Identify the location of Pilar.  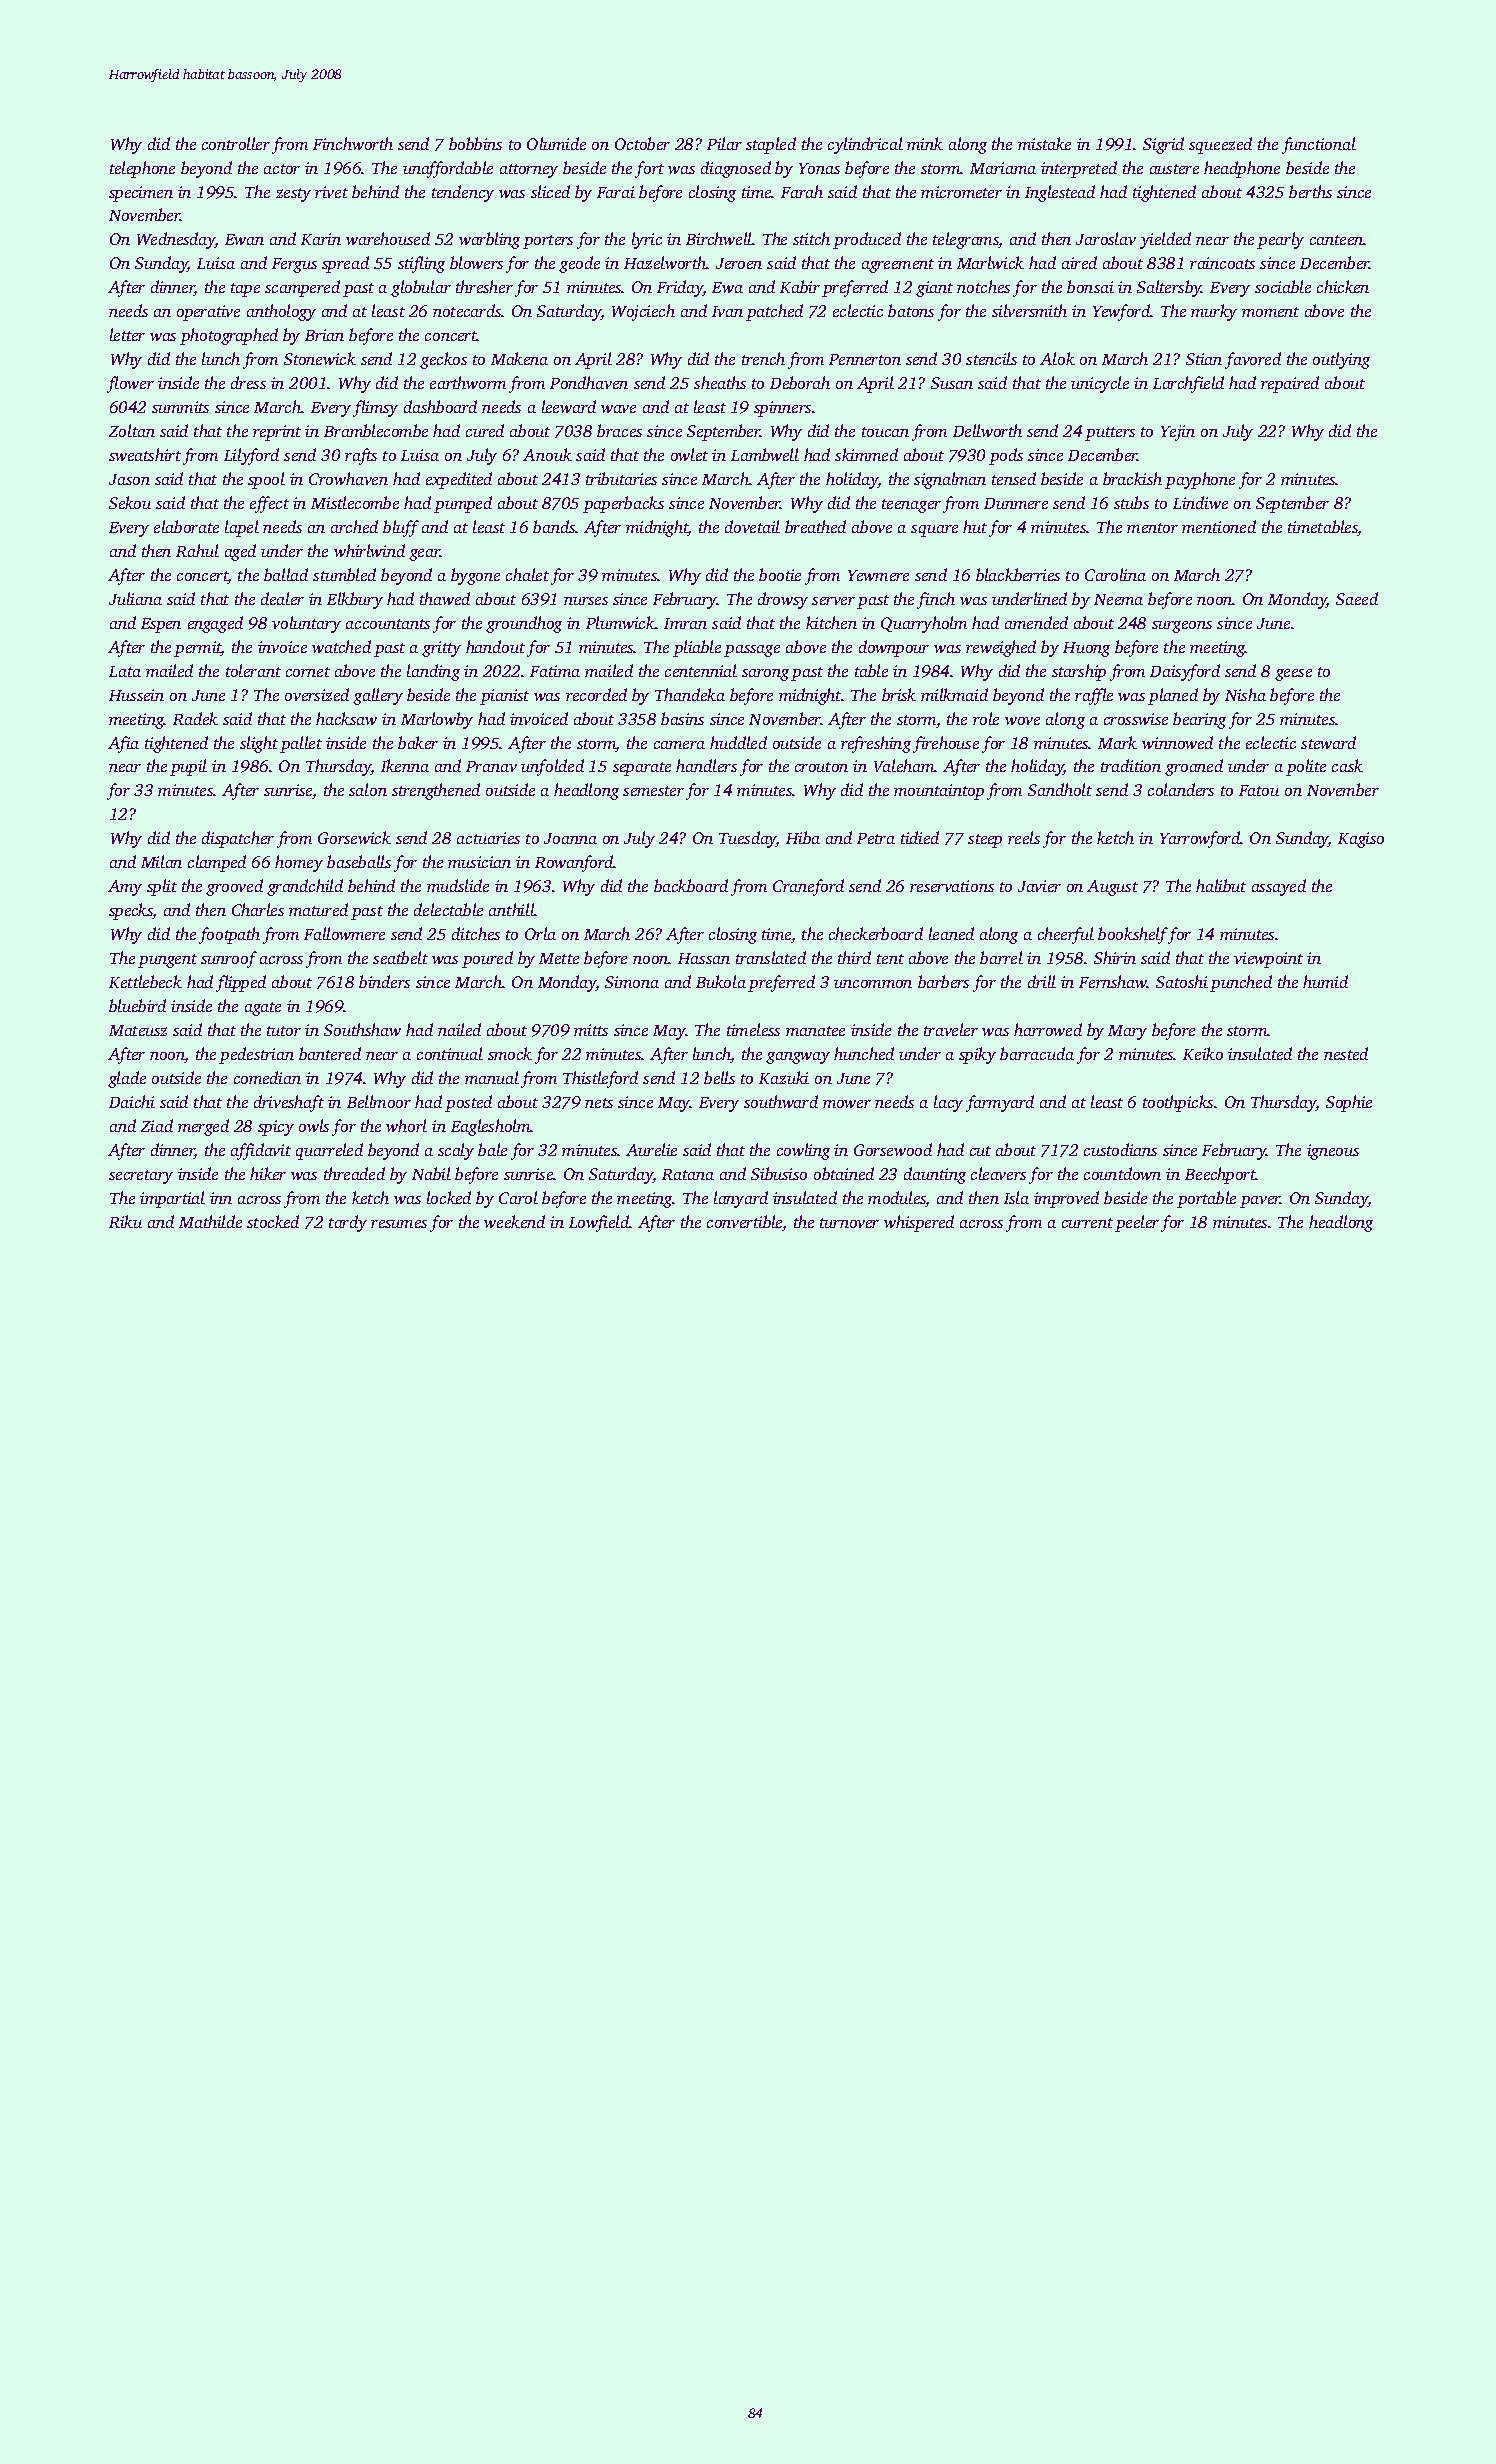
(724, 143).
